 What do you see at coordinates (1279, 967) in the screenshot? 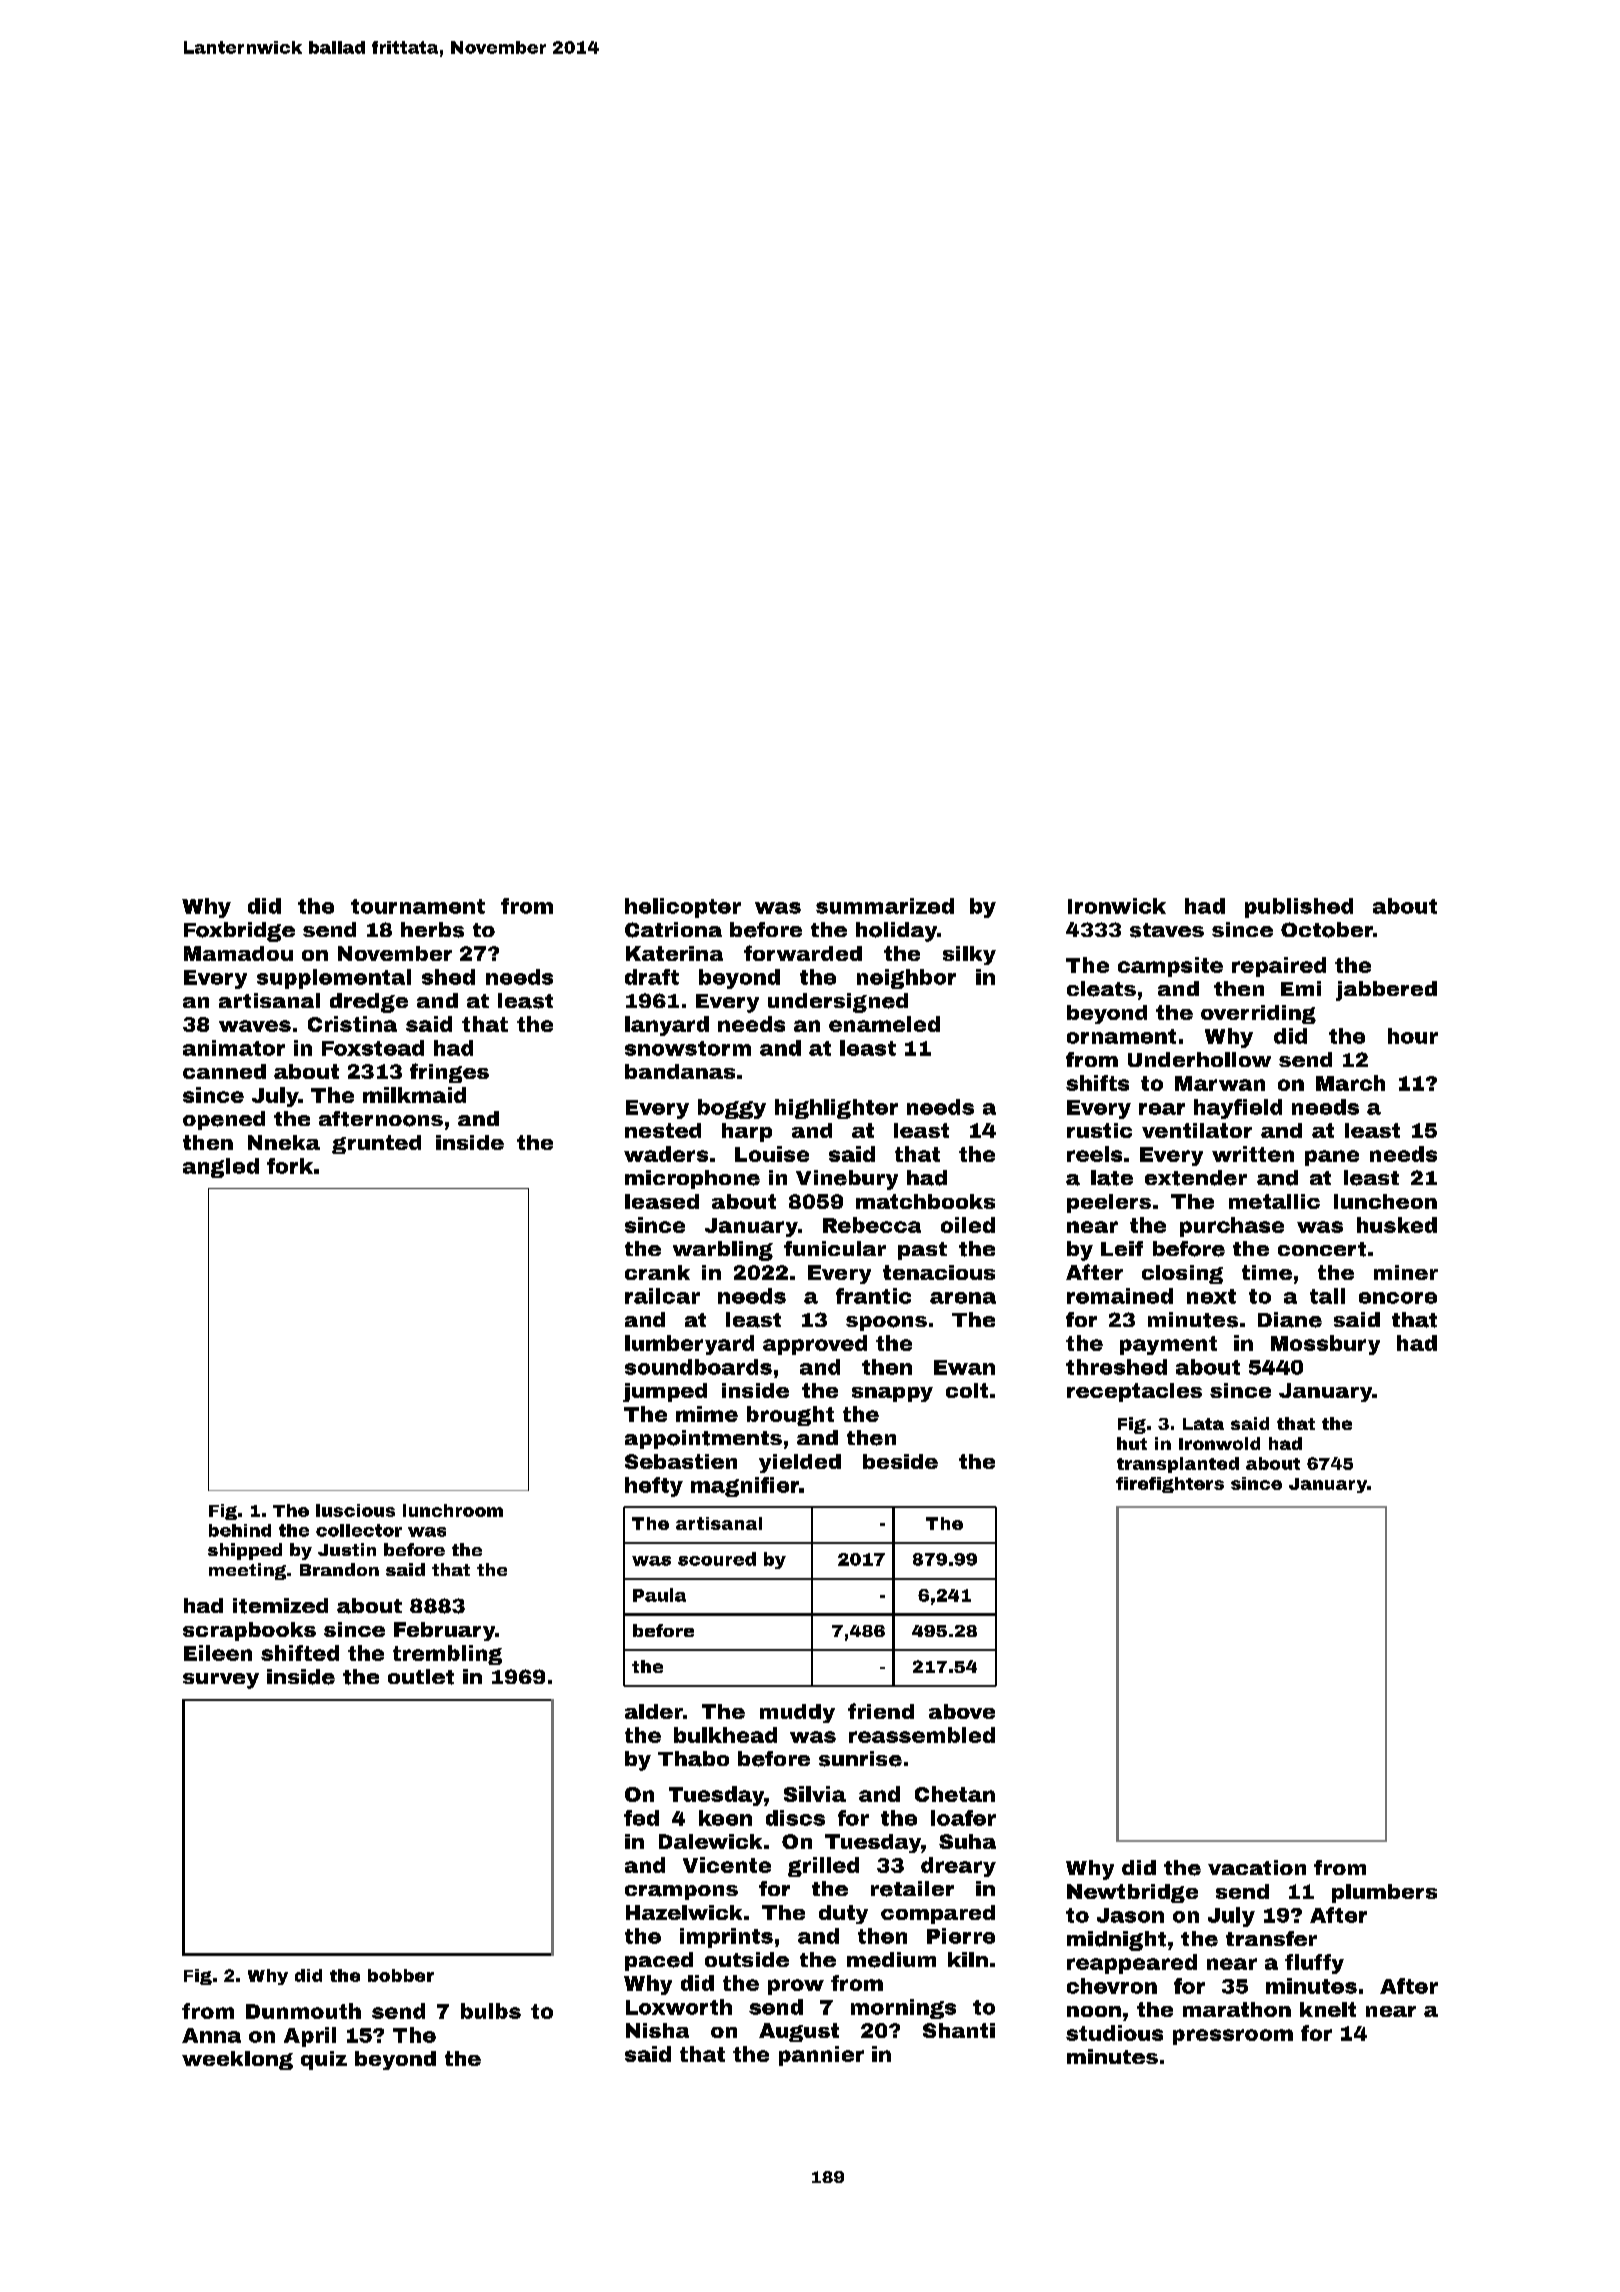
I see `repaired` at bounding box center [1279, 967].
